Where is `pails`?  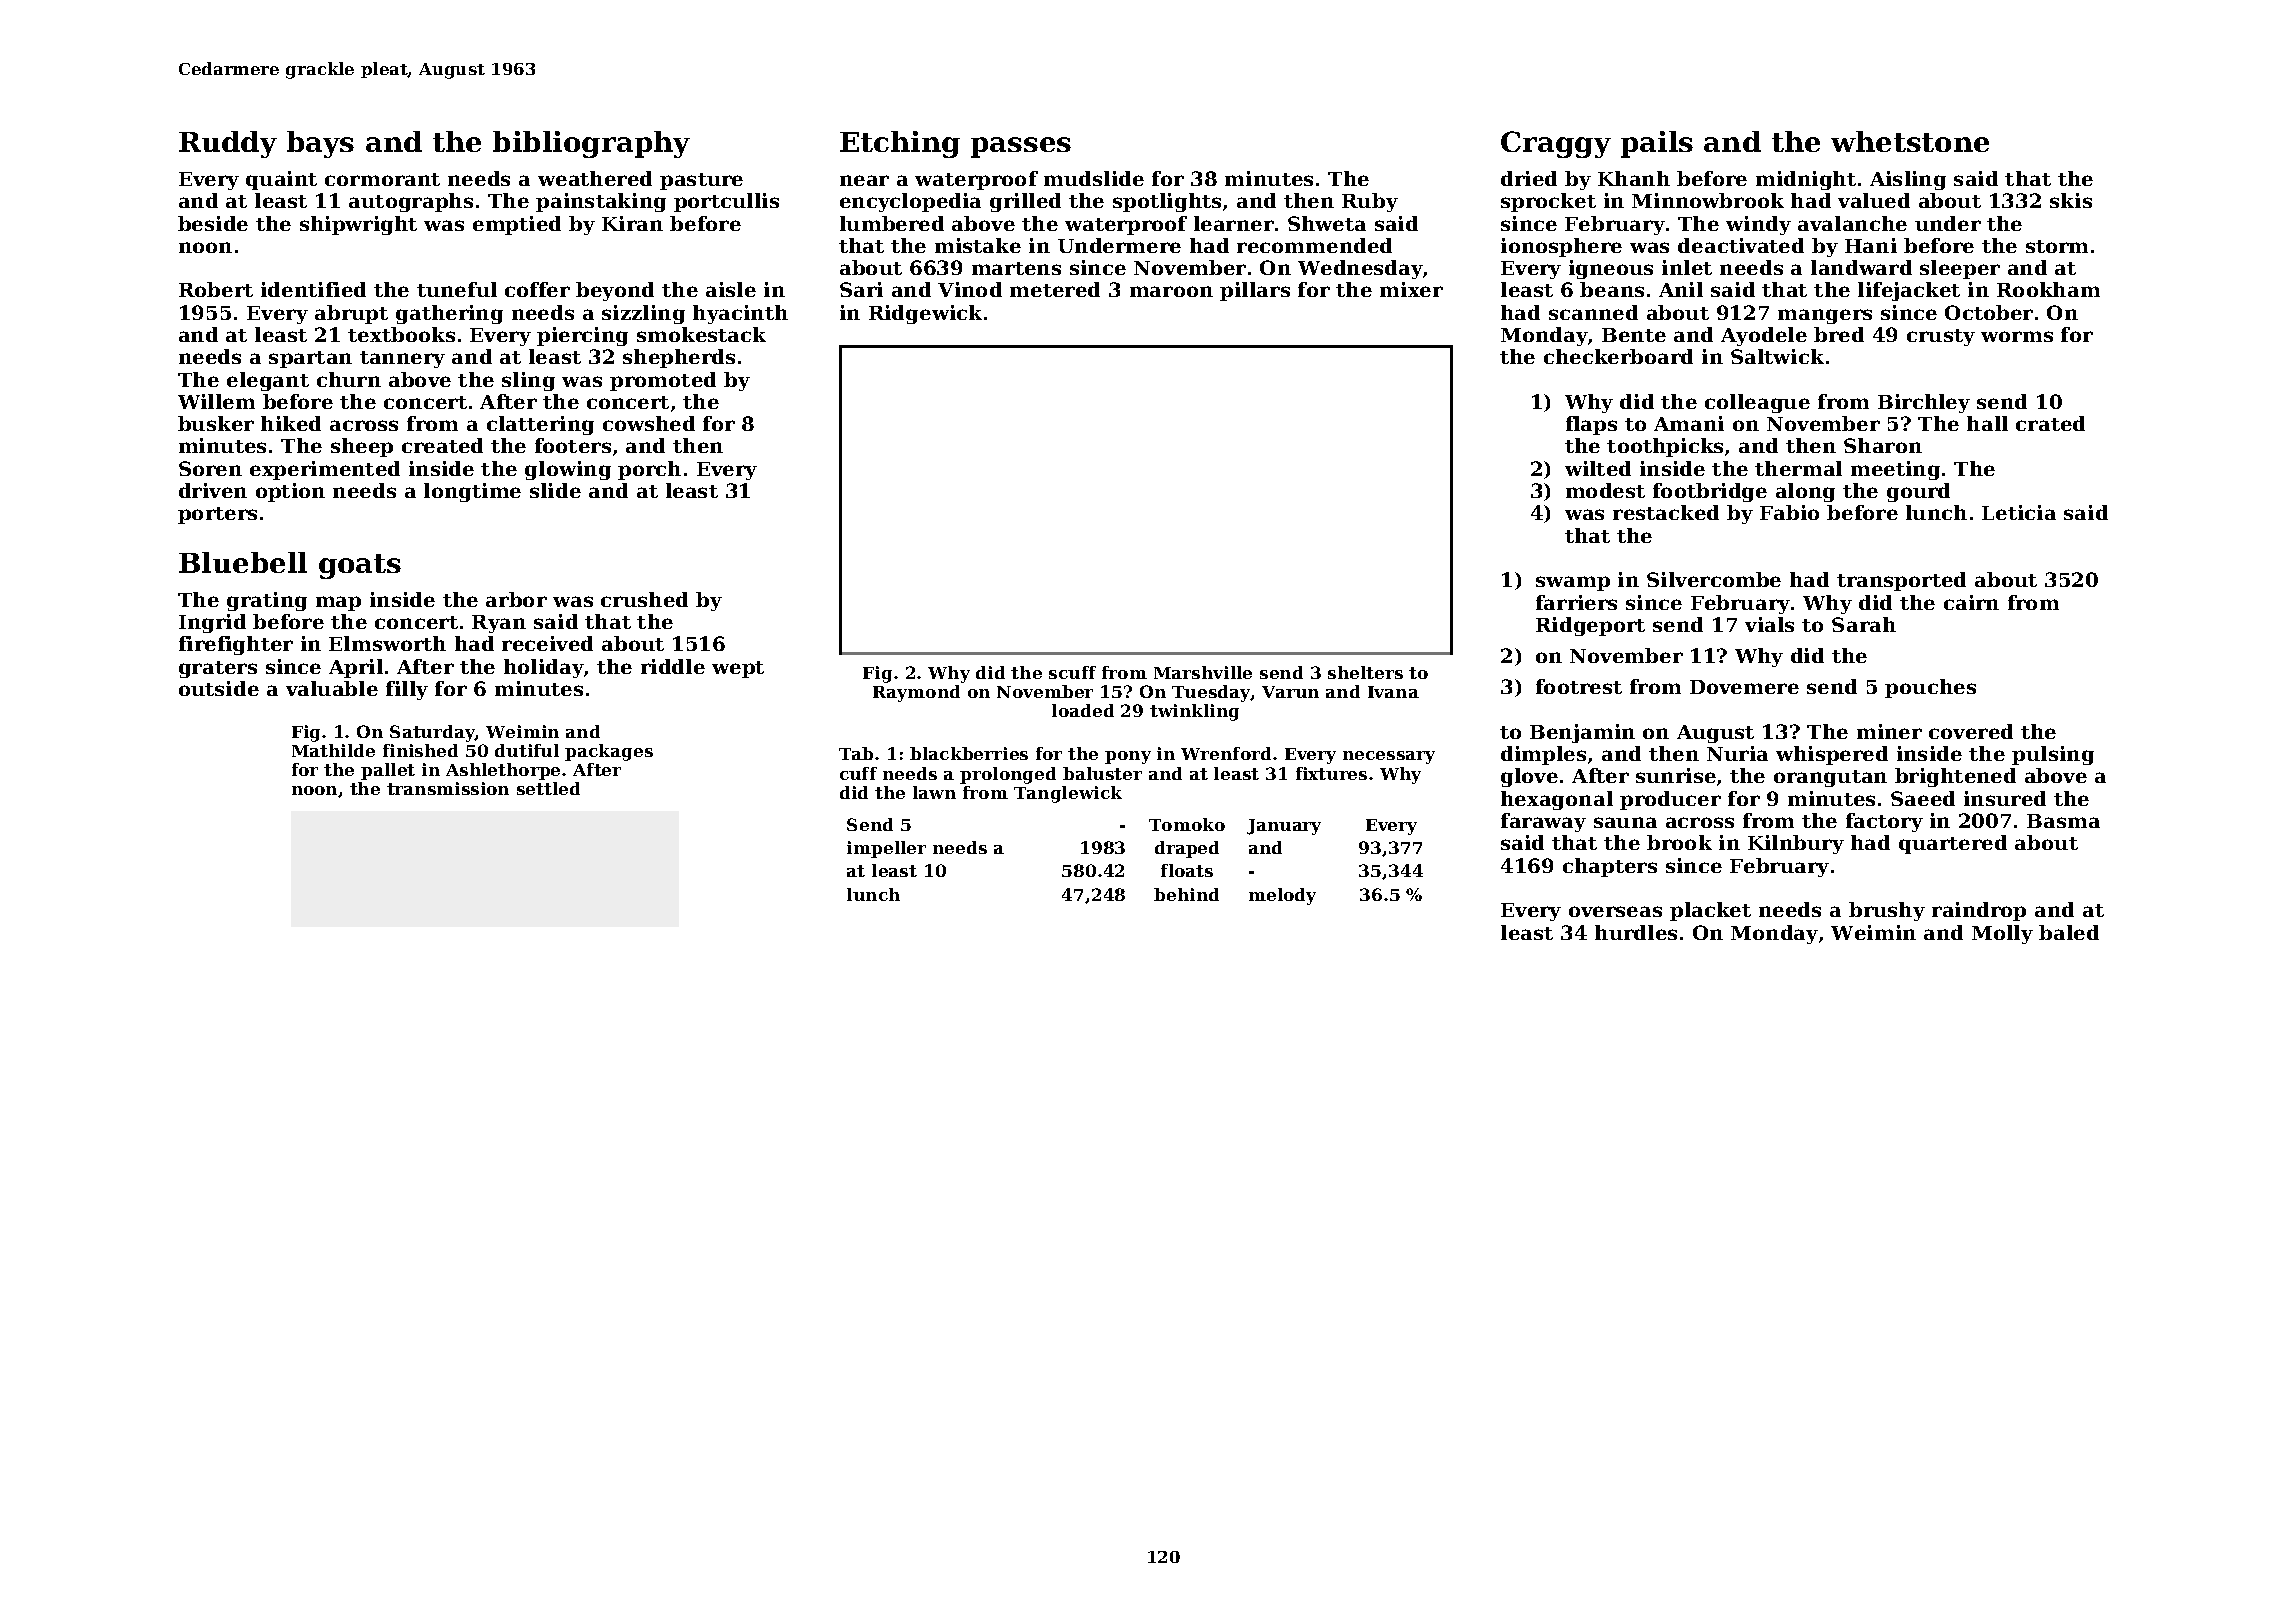
pails is located at coordinates (1657, 144).
